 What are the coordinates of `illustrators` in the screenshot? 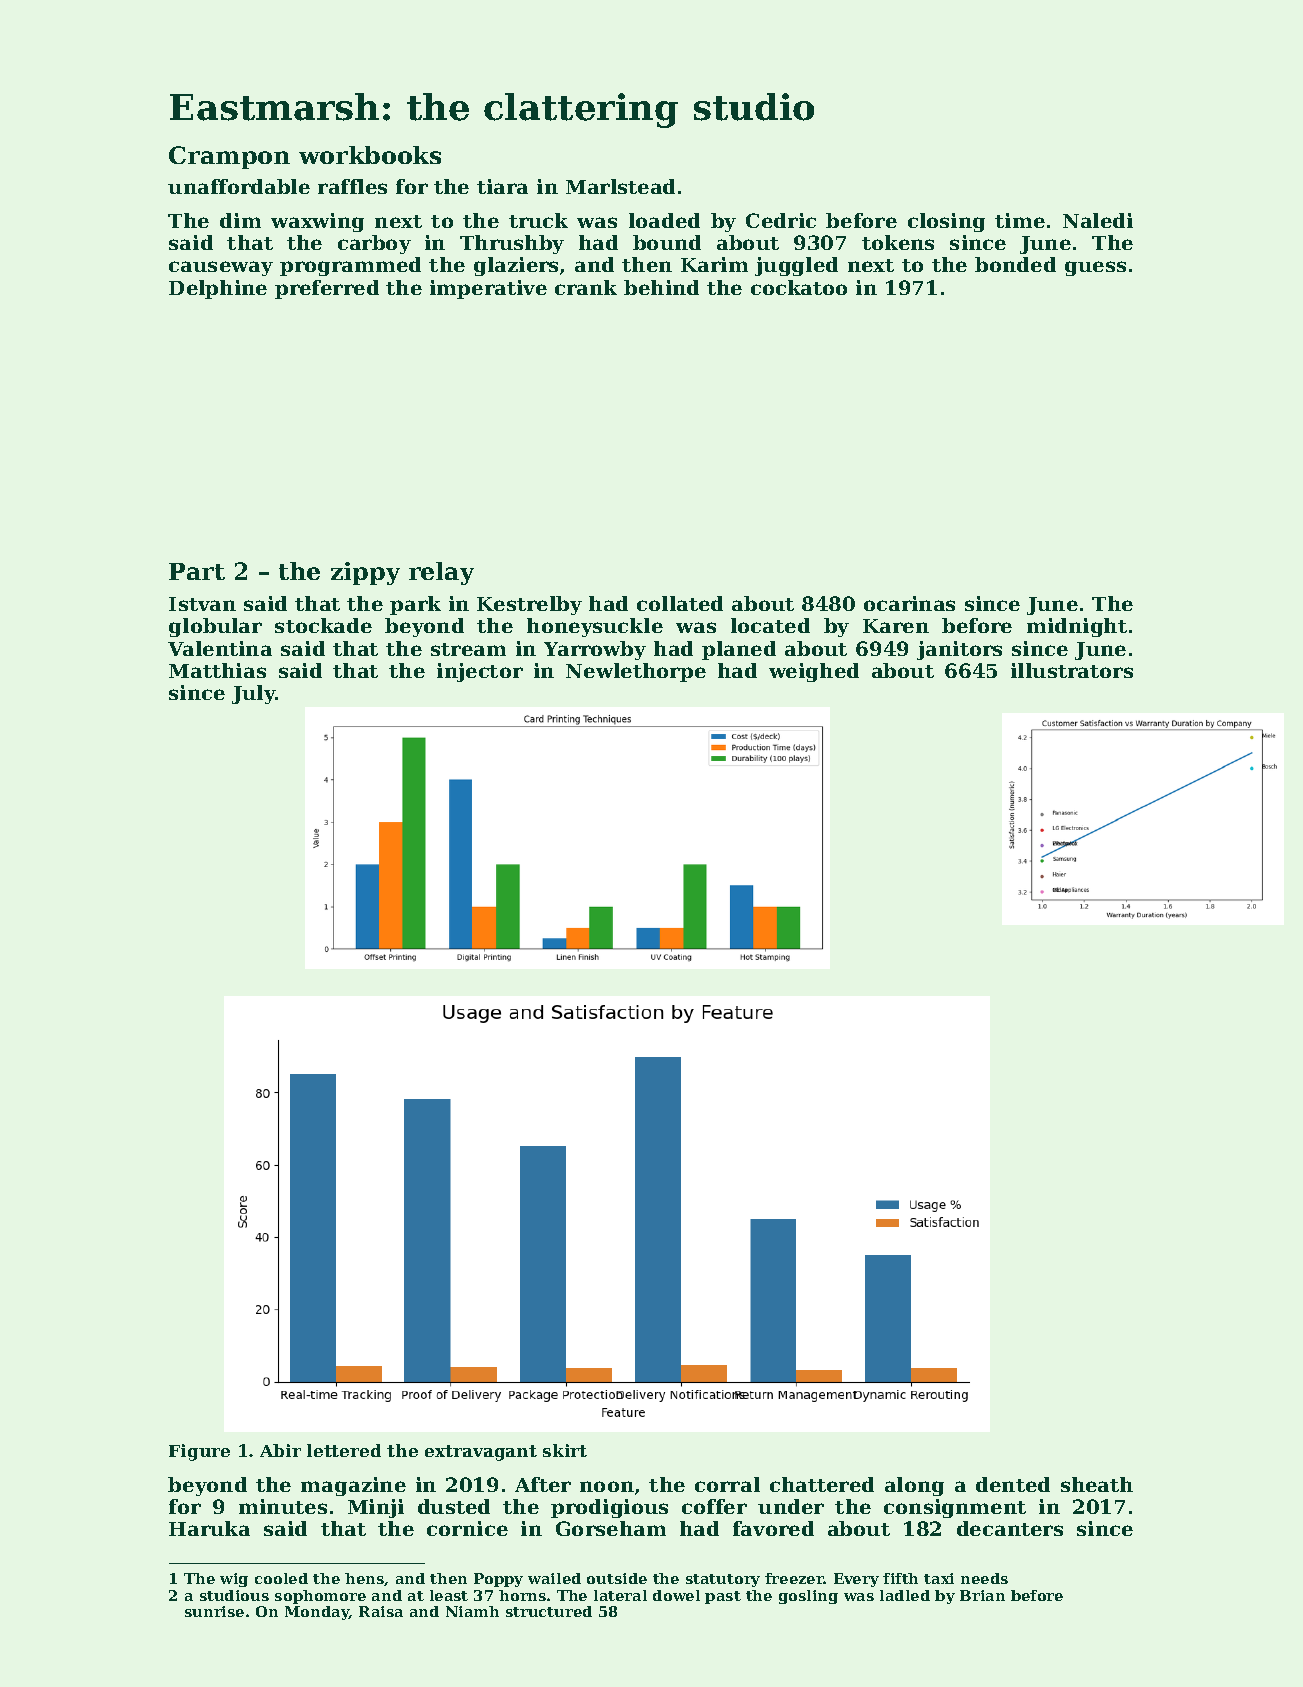 It's located at (1072, 670).
